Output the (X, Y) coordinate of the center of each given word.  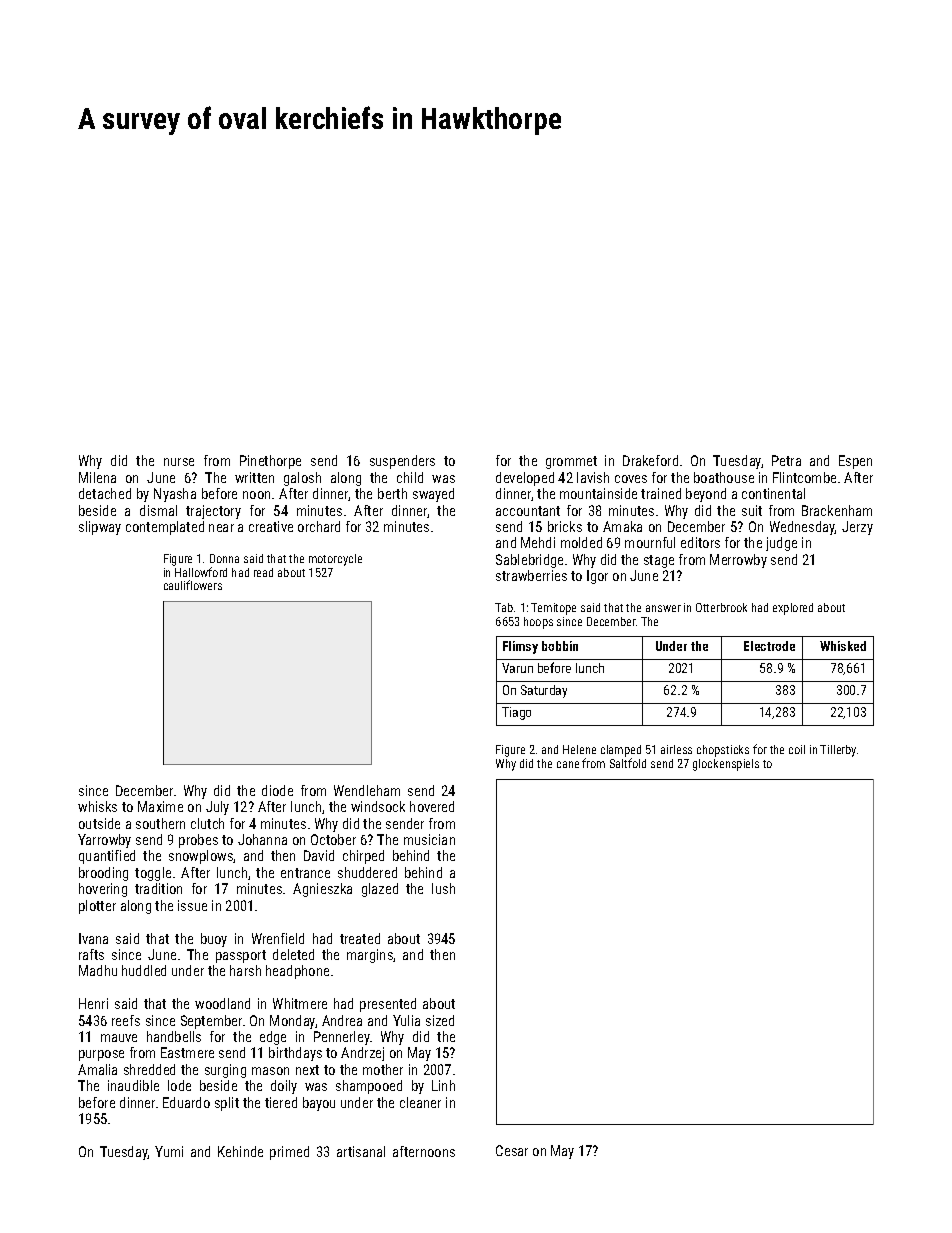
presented (388, 1005)
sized (440, 1020)
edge (273, 1038)
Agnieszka (322, 890)
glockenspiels (726, 765)
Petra (786, 460)
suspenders (402, 462)
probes (198, 841)
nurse (179, 462)
